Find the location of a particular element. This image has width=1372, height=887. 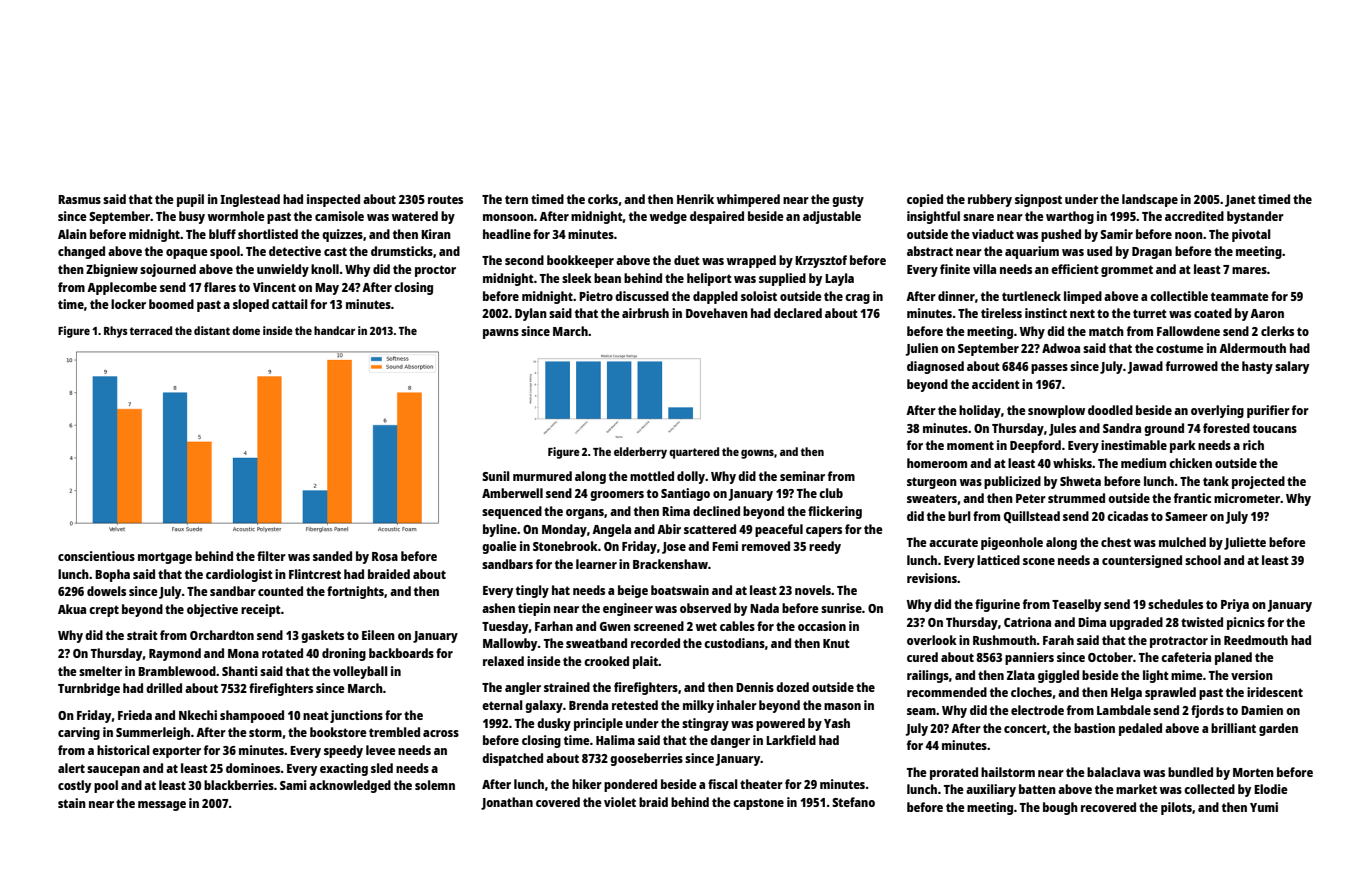

busy is located at coordinates (192, 217).
